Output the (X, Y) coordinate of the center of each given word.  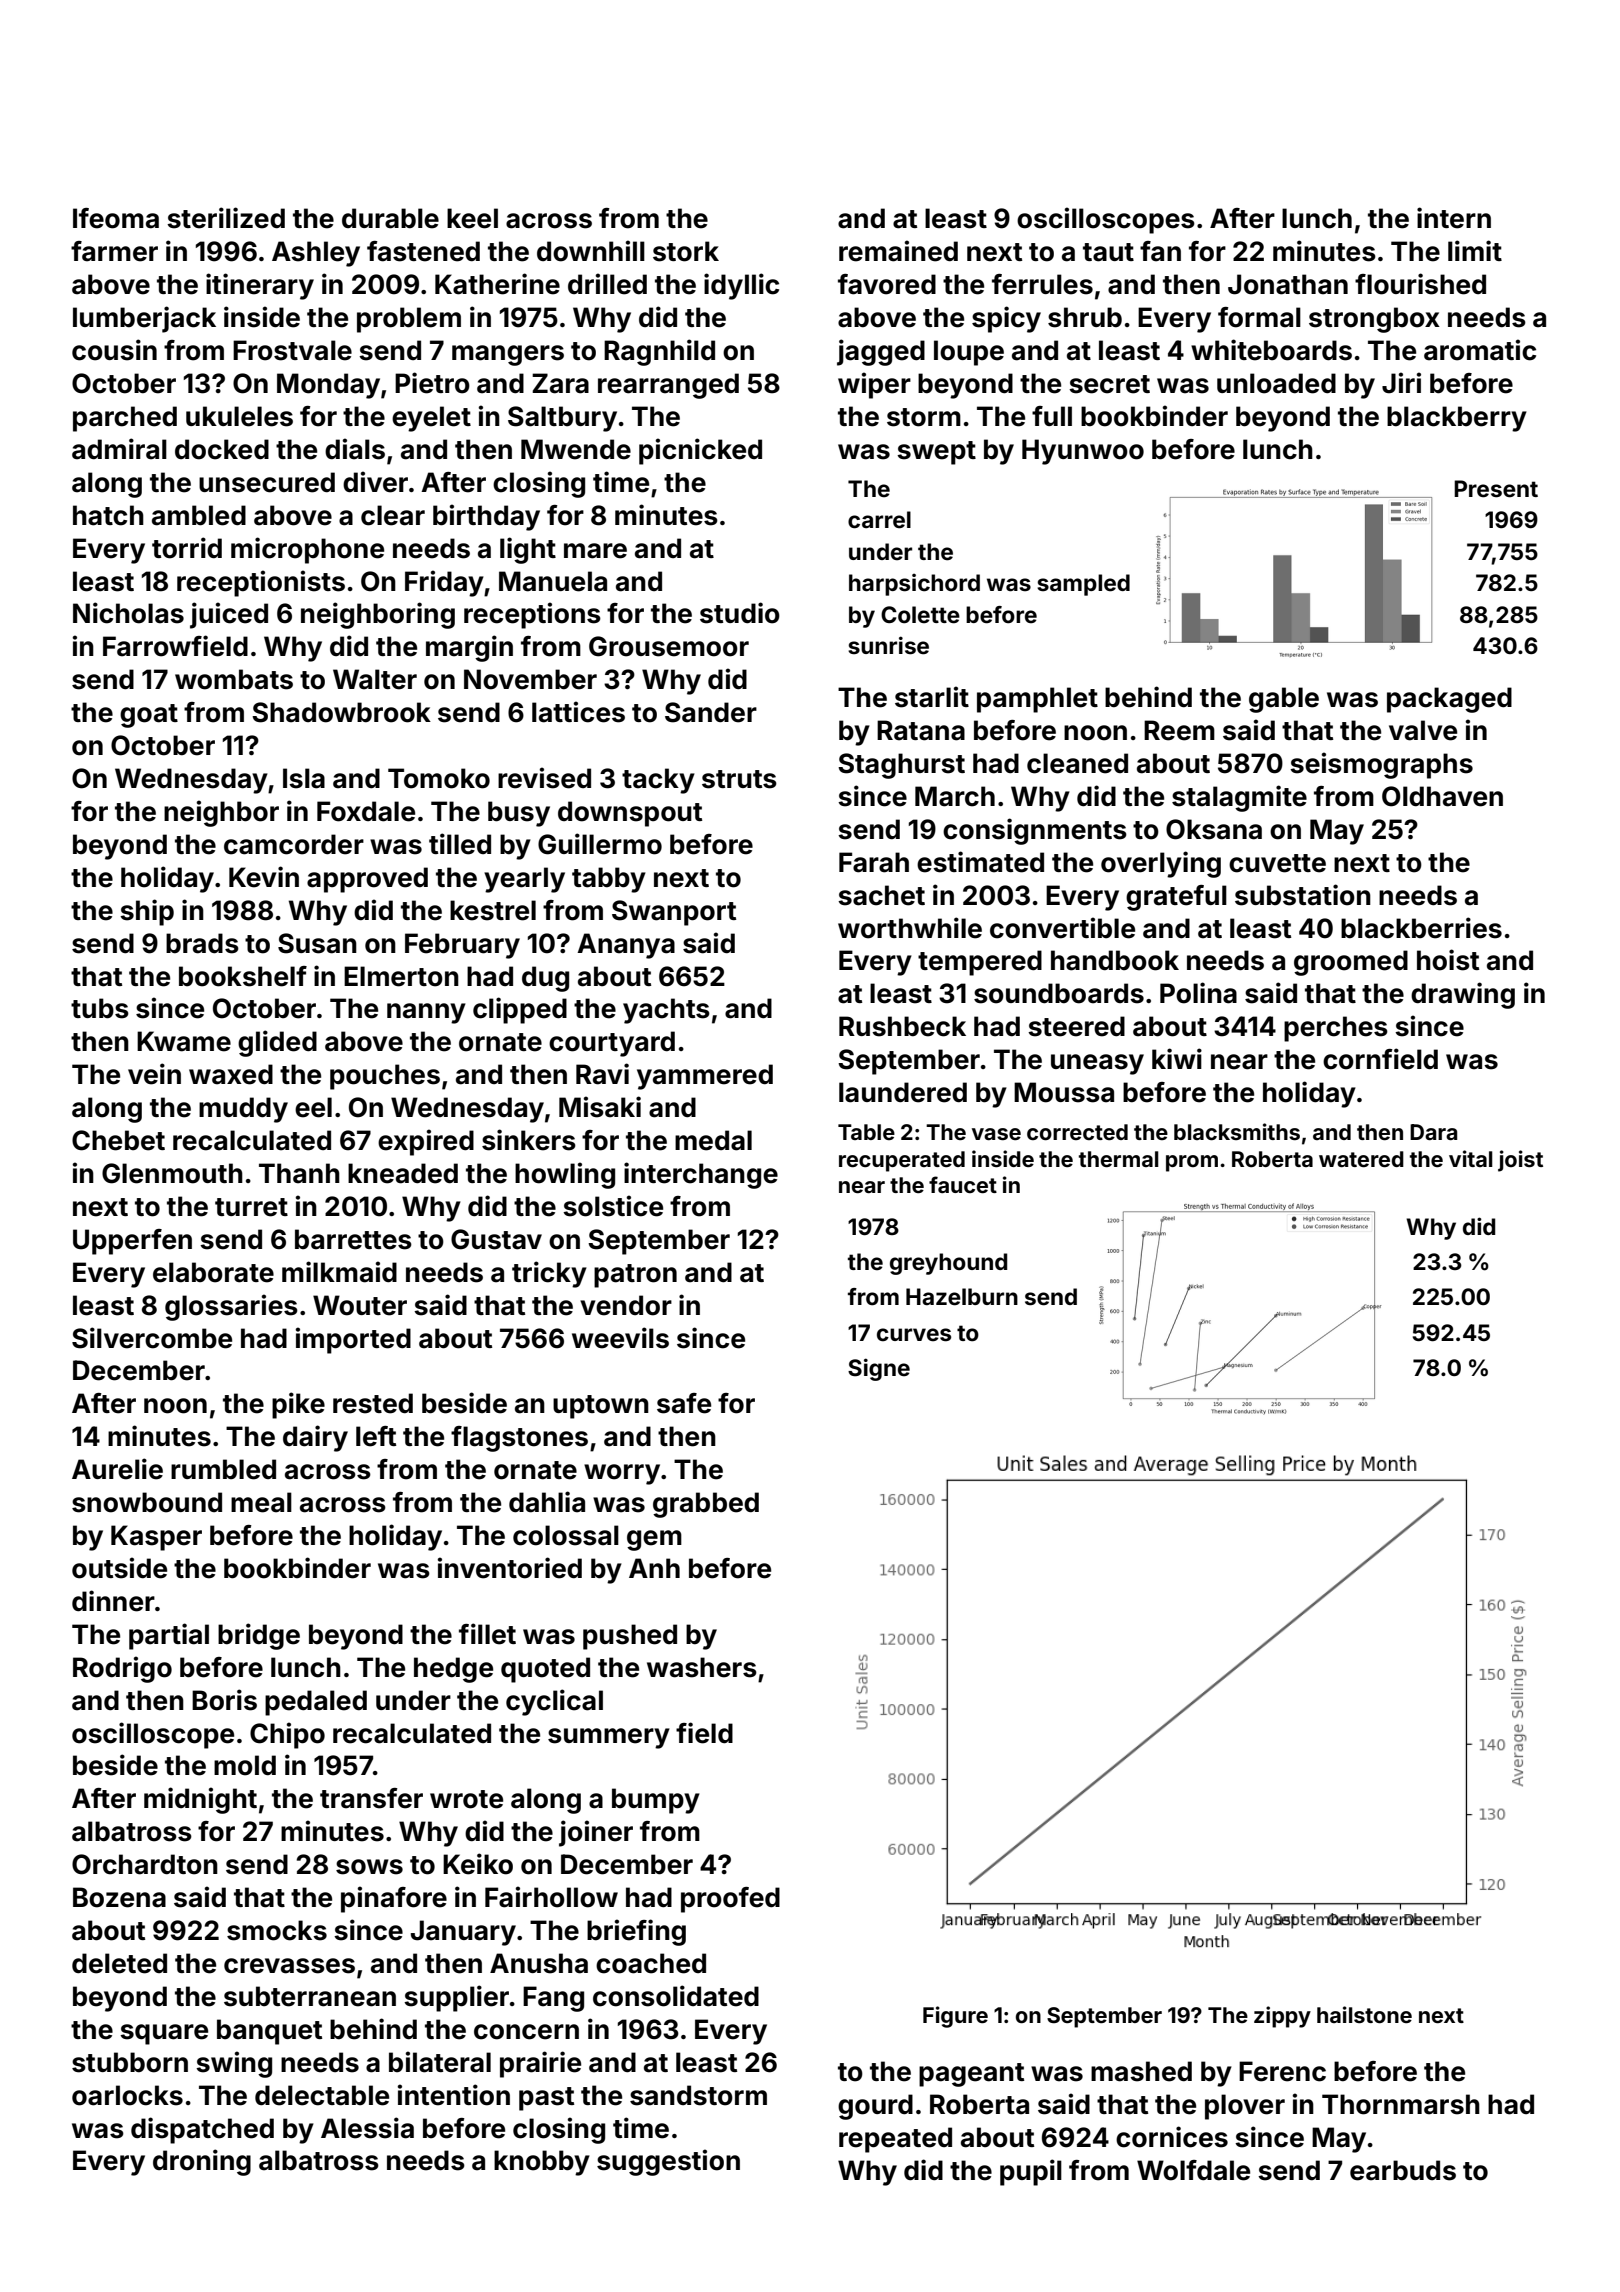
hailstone (1364, 2014)
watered (1361, 1159)
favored (887, 284)
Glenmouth (172, 1173)
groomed (1351, 963)
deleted (119, 1963)
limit (1475, 250)
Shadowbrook (341, 712)
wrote (466, 1799)
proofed (730, 1900)
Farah (874, 862)
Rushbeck (902, 1026)
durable (390, 218)
